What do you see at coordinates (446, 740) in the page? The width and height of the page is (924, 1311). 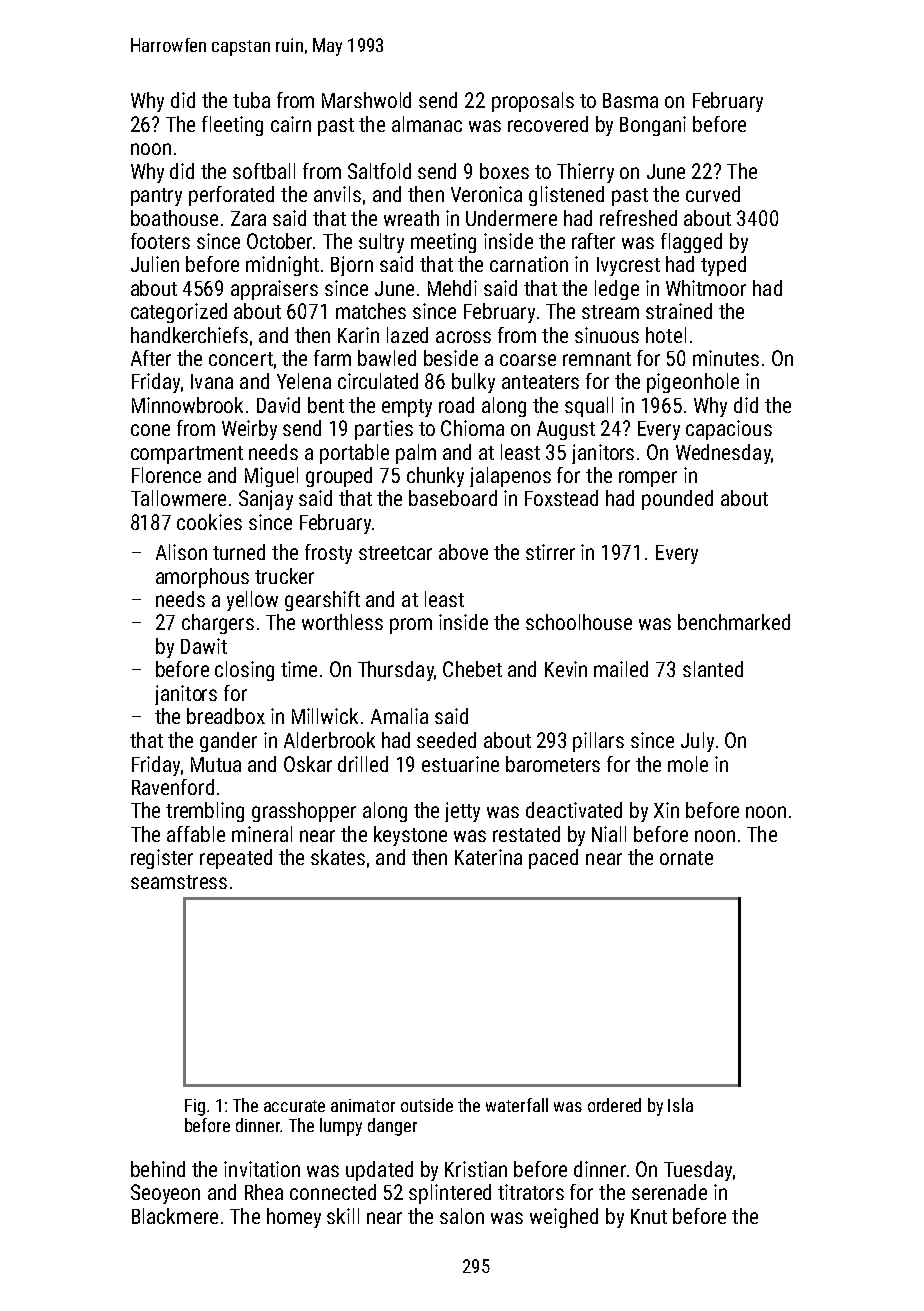 I see `seeded` at bounding box center [446, 740].
